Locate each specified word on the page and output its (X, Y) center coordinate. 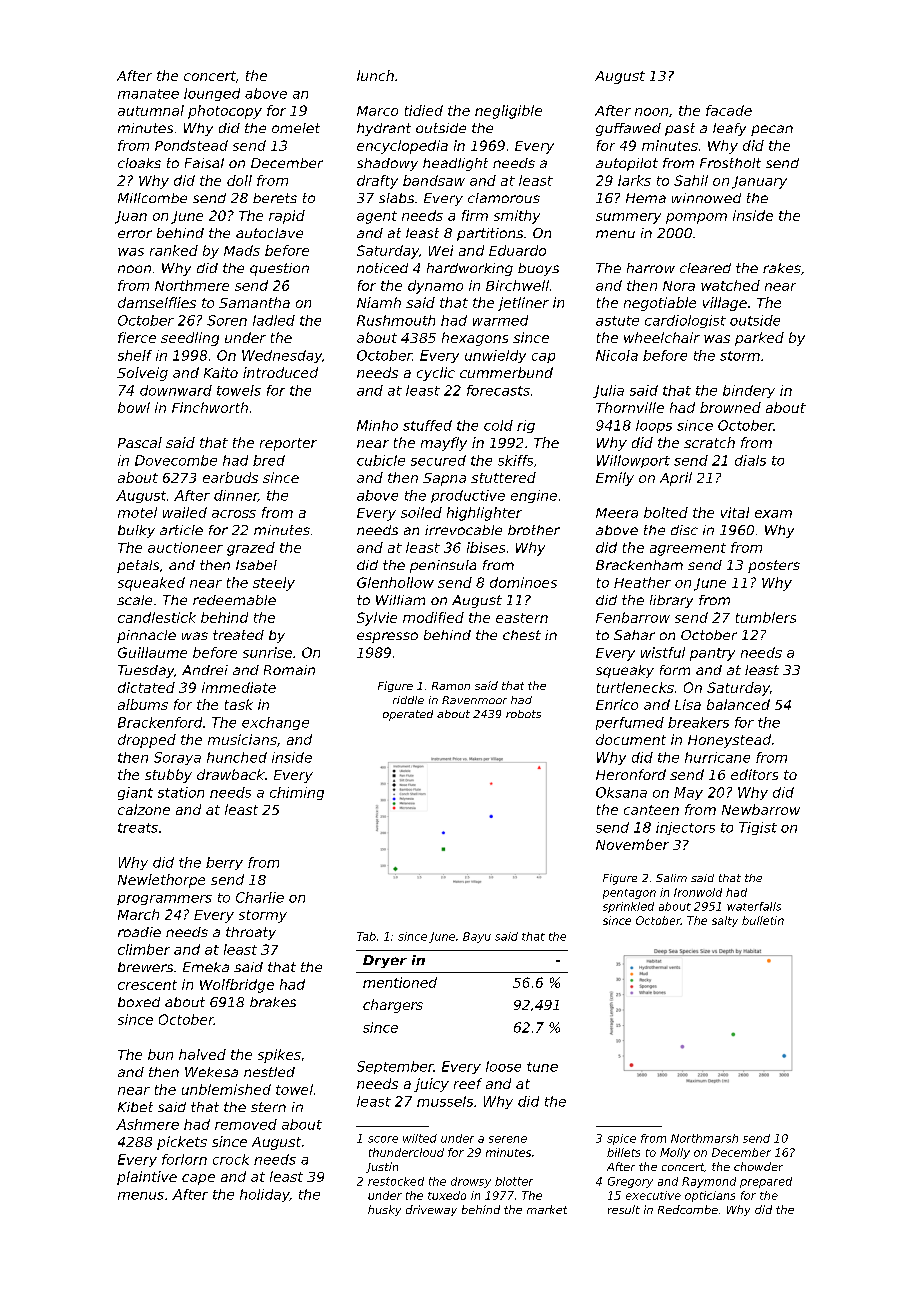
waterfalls (754, 906)
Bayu (477, 937)
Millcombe (152, 198)
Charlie (260, 897)
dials (750, 460)
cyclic (436, 374)
